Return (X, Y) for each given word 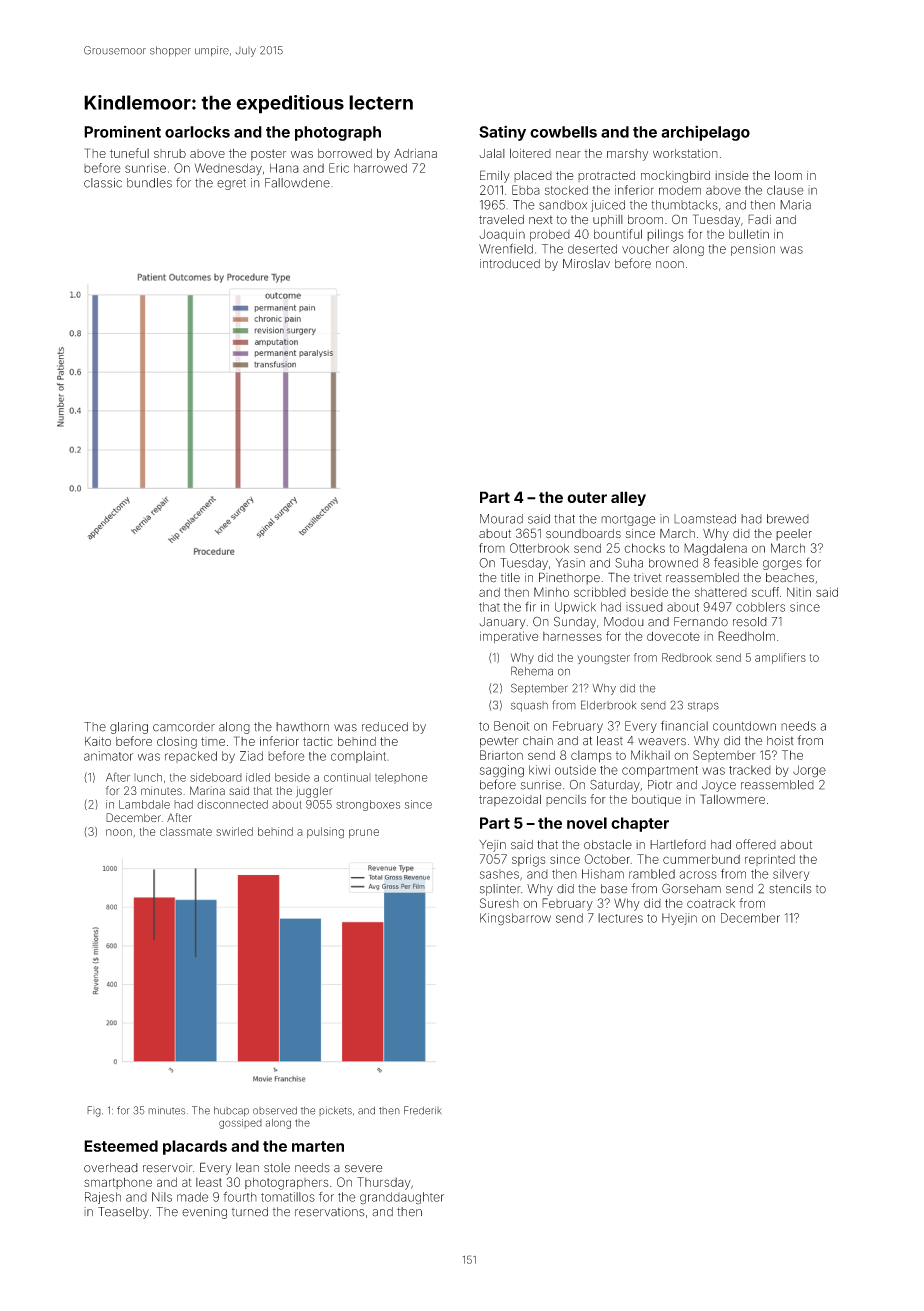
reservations (330, 1212)
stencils (790, 889)
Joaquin (502, 235)
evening (204, 1213)
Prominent (122, 132)
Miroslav (586, 264)
